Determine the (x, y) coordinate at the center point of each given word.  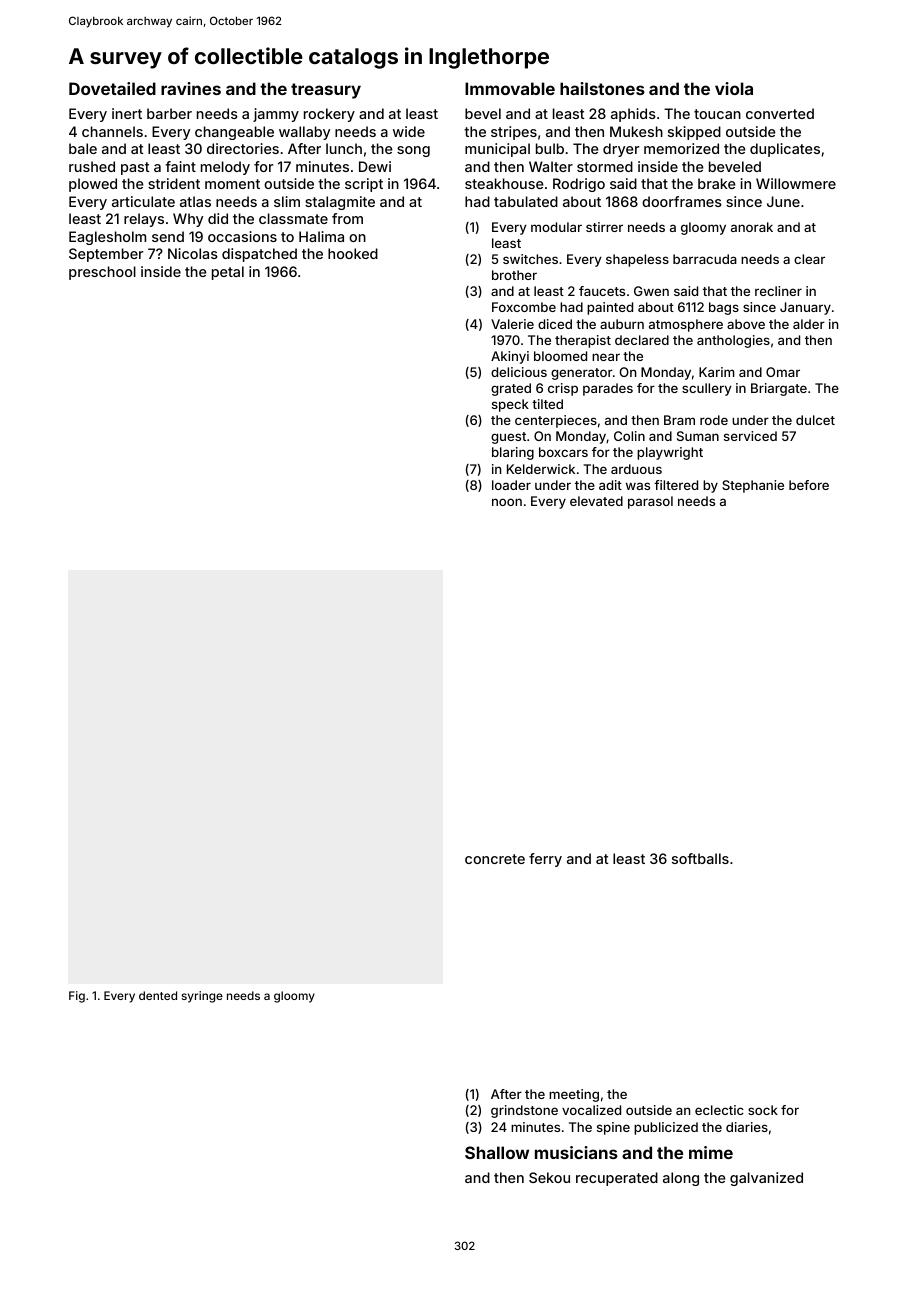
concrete (495, 859)
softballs (700, 858)
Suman (698, 436)
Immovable (510, 88)
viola (734, 88)
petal (228, 273)
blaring (513, 453)
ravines (191, 88)
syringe (202, 997)
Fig (77, 997)
